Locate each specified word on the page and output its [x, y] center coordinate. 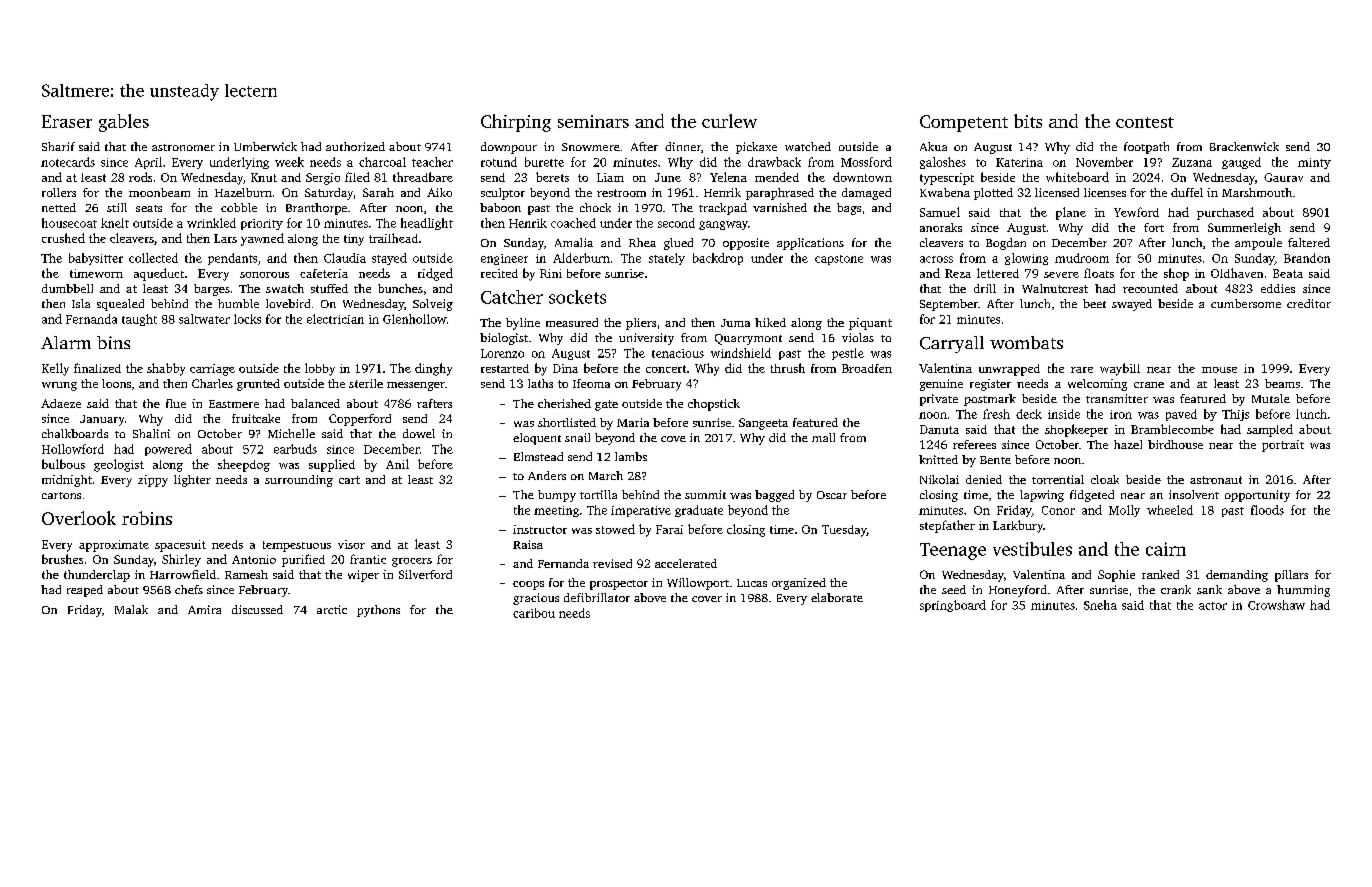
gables [124, 123]
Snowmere [591, 147]
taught [139, 320]
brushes [62, 559]
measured [572, 322]
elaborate [837, 597]
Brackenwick [1244, 146]
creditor [1309, 303]
